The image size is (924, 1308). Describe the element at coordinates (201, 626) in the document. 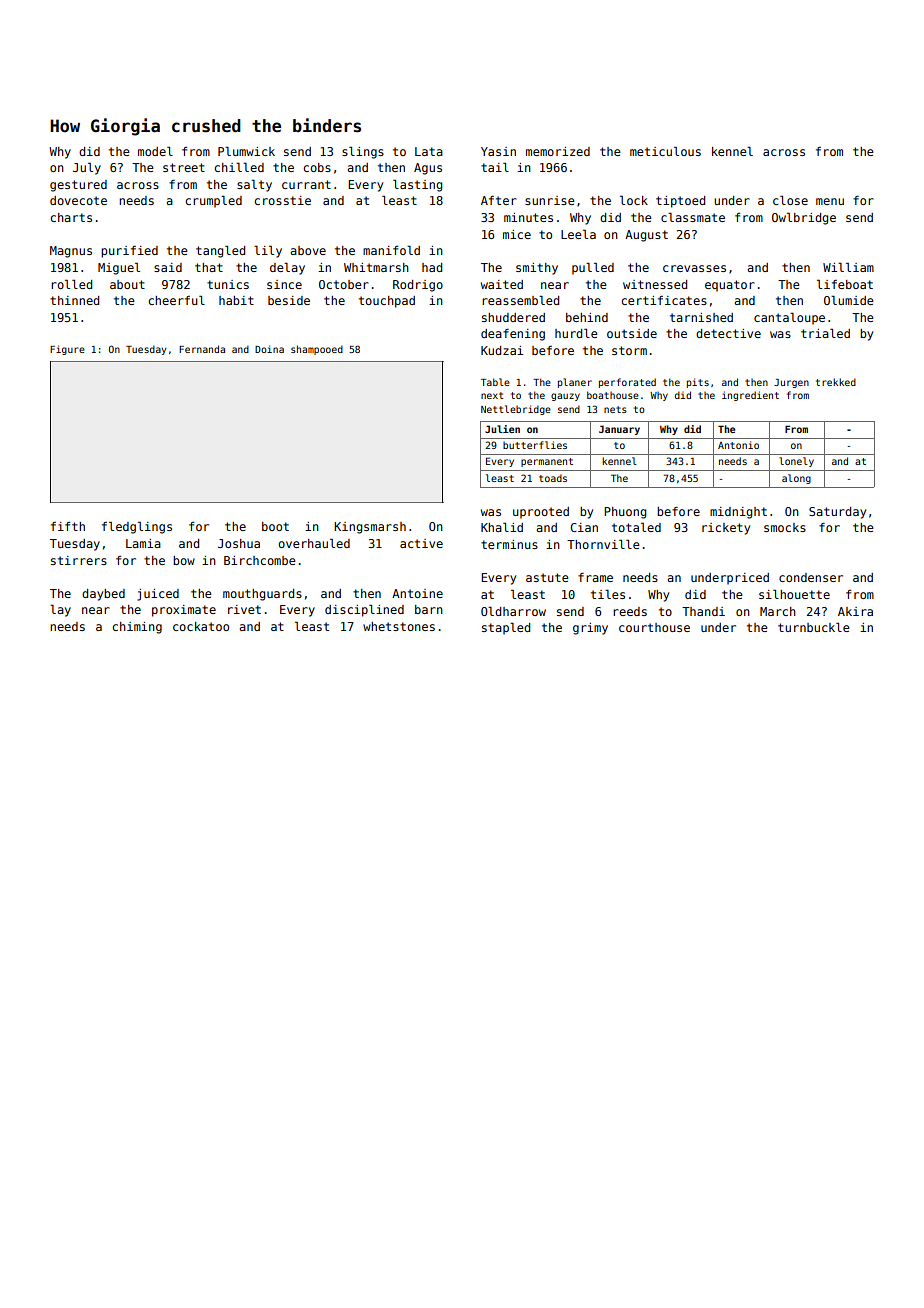

I see `cockatoo` at that location.
